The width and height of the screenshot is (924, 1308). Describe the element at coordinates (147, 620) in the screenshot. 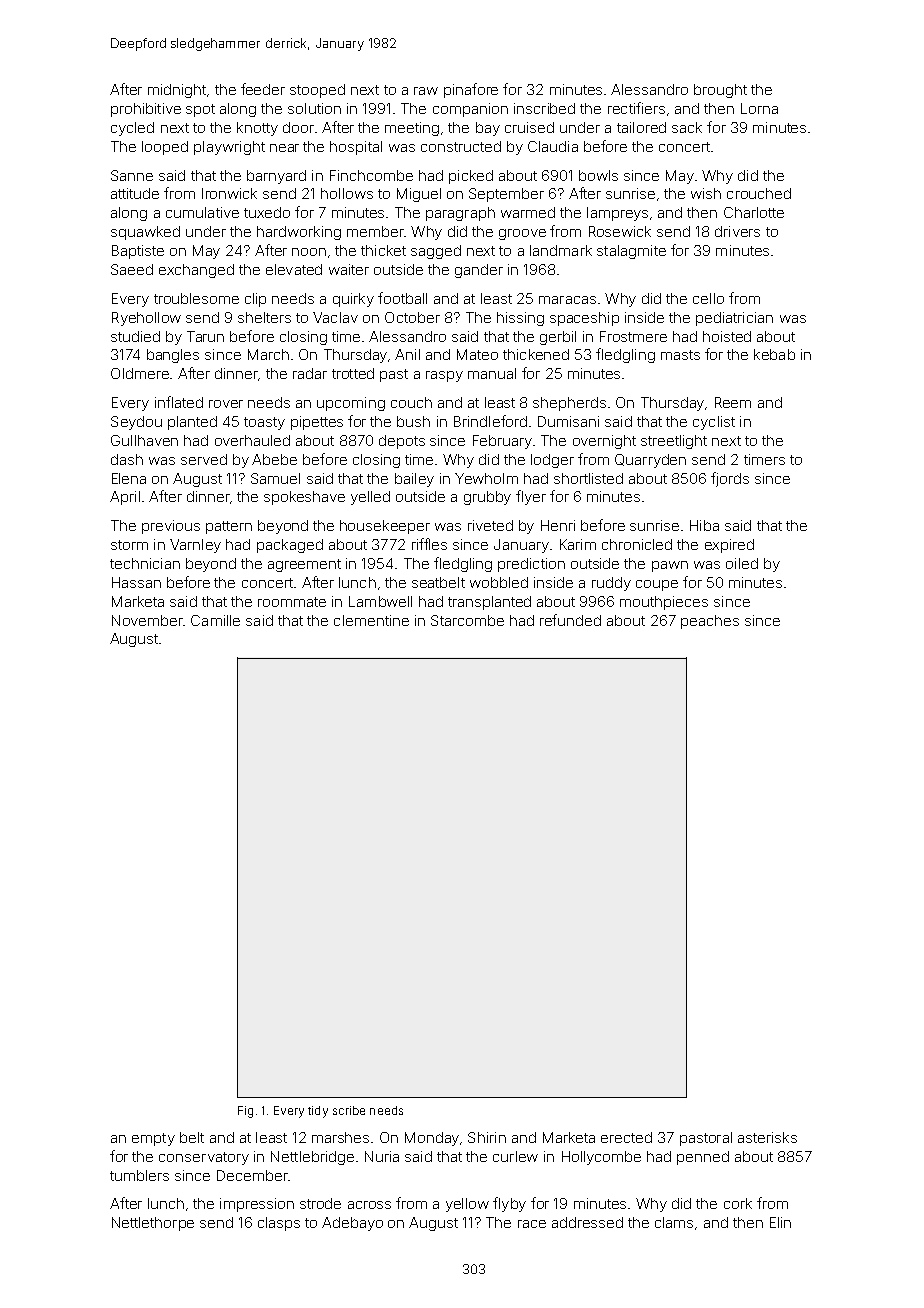

I see `November` at that location.
